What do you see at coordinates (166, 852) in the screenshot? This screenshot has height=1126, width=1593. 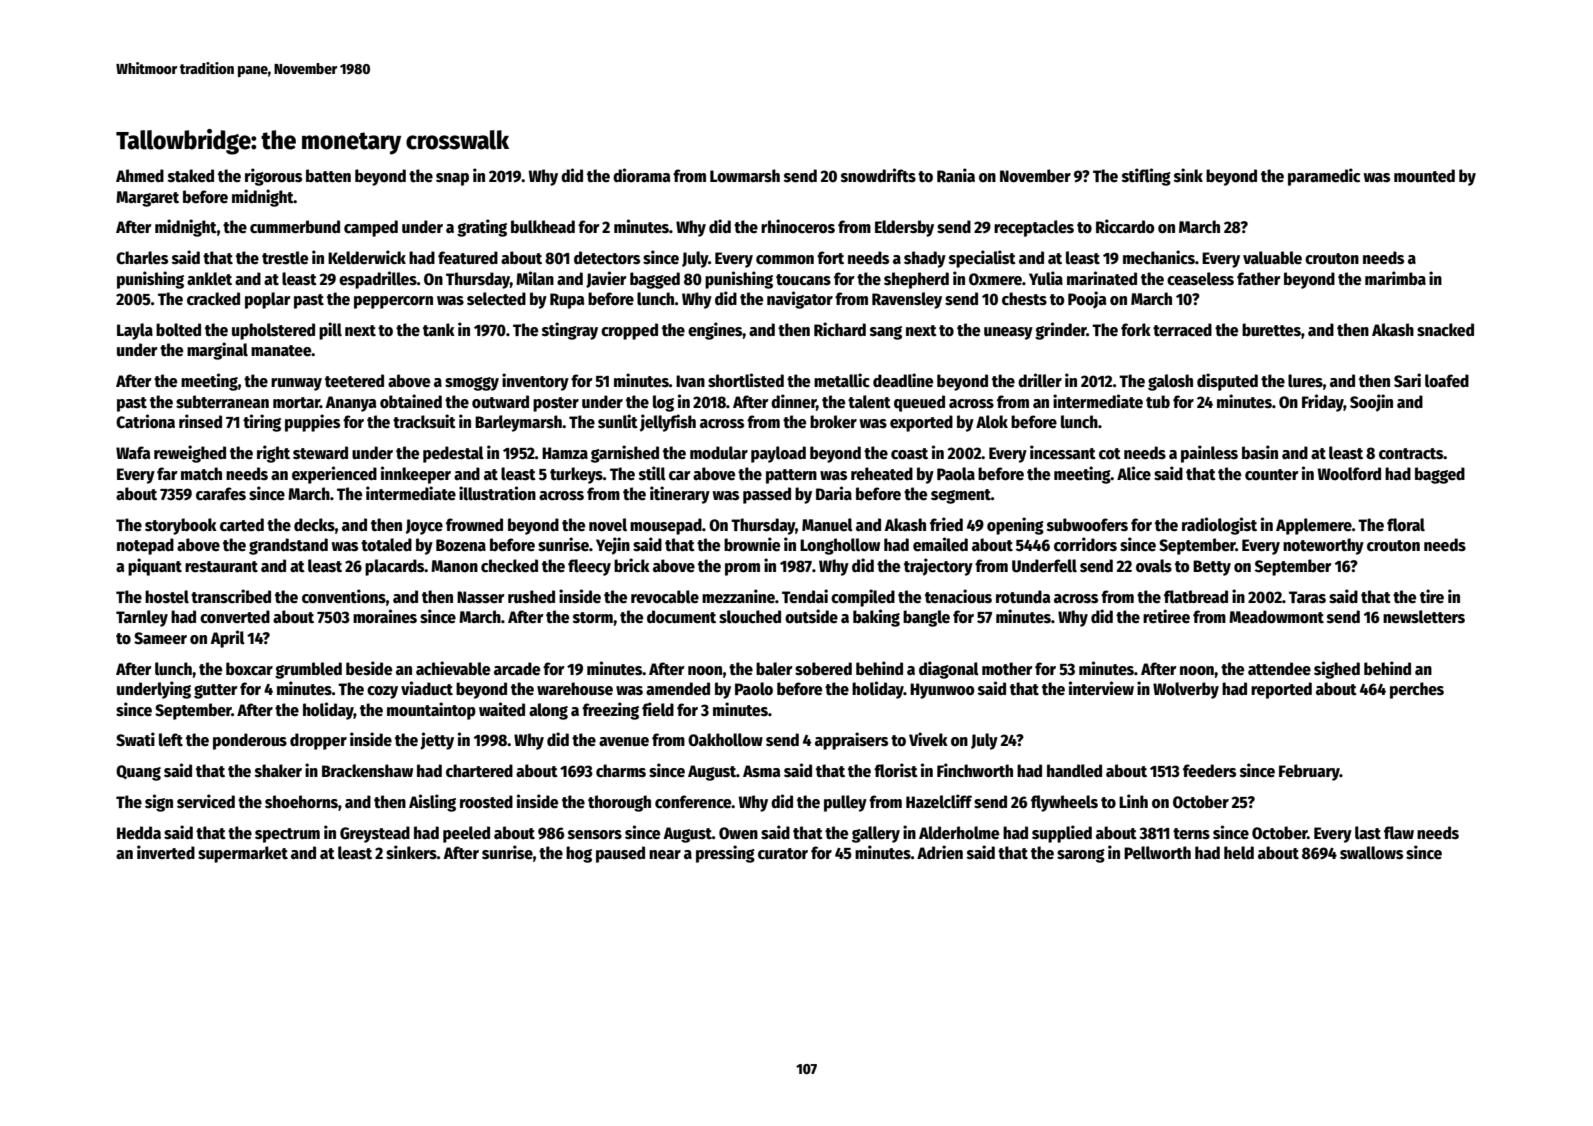 I see `inverted` at bounding box center [166, 852].
